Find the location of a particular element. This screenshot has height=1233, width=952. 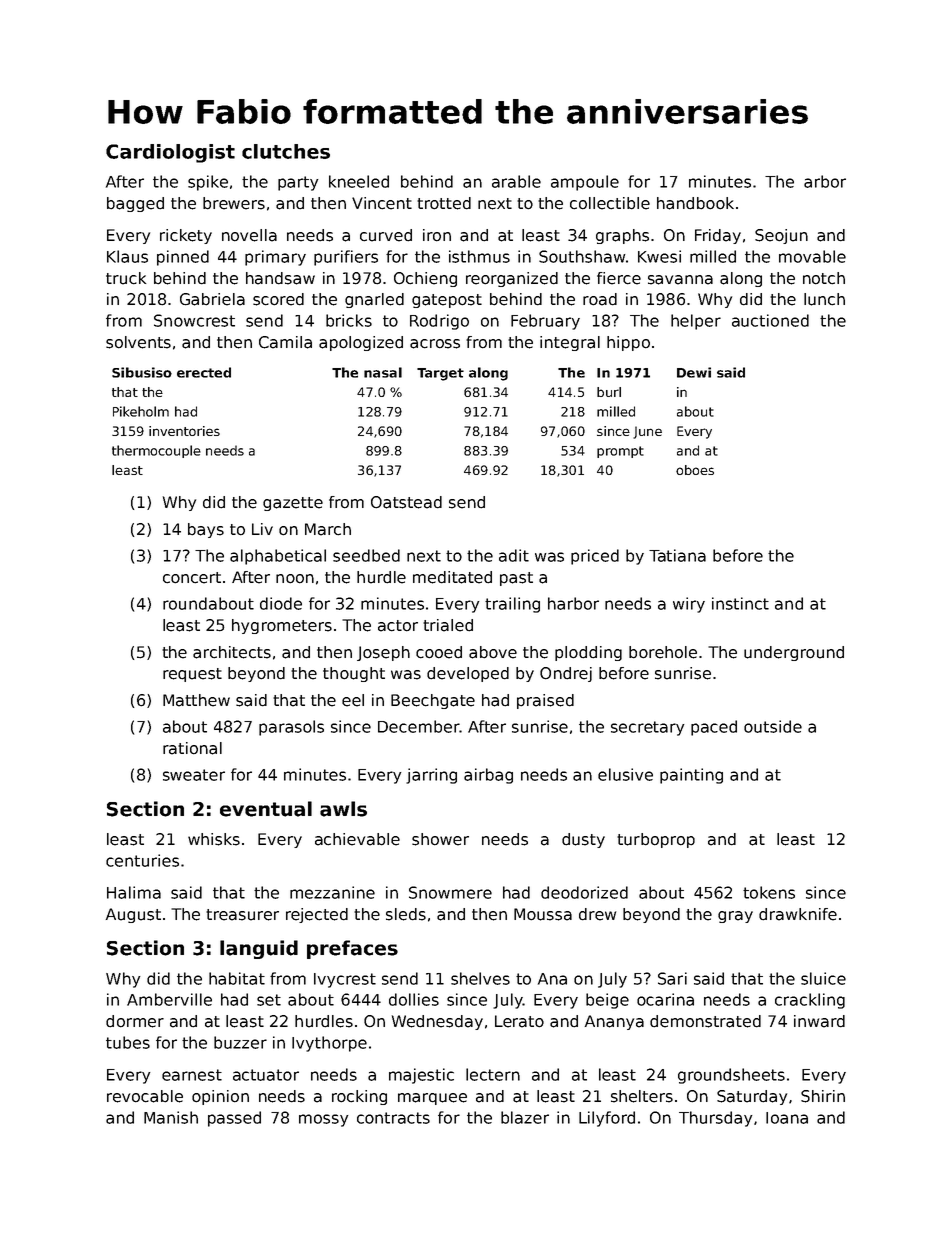

sweater is located at coordinates (194, 775).
